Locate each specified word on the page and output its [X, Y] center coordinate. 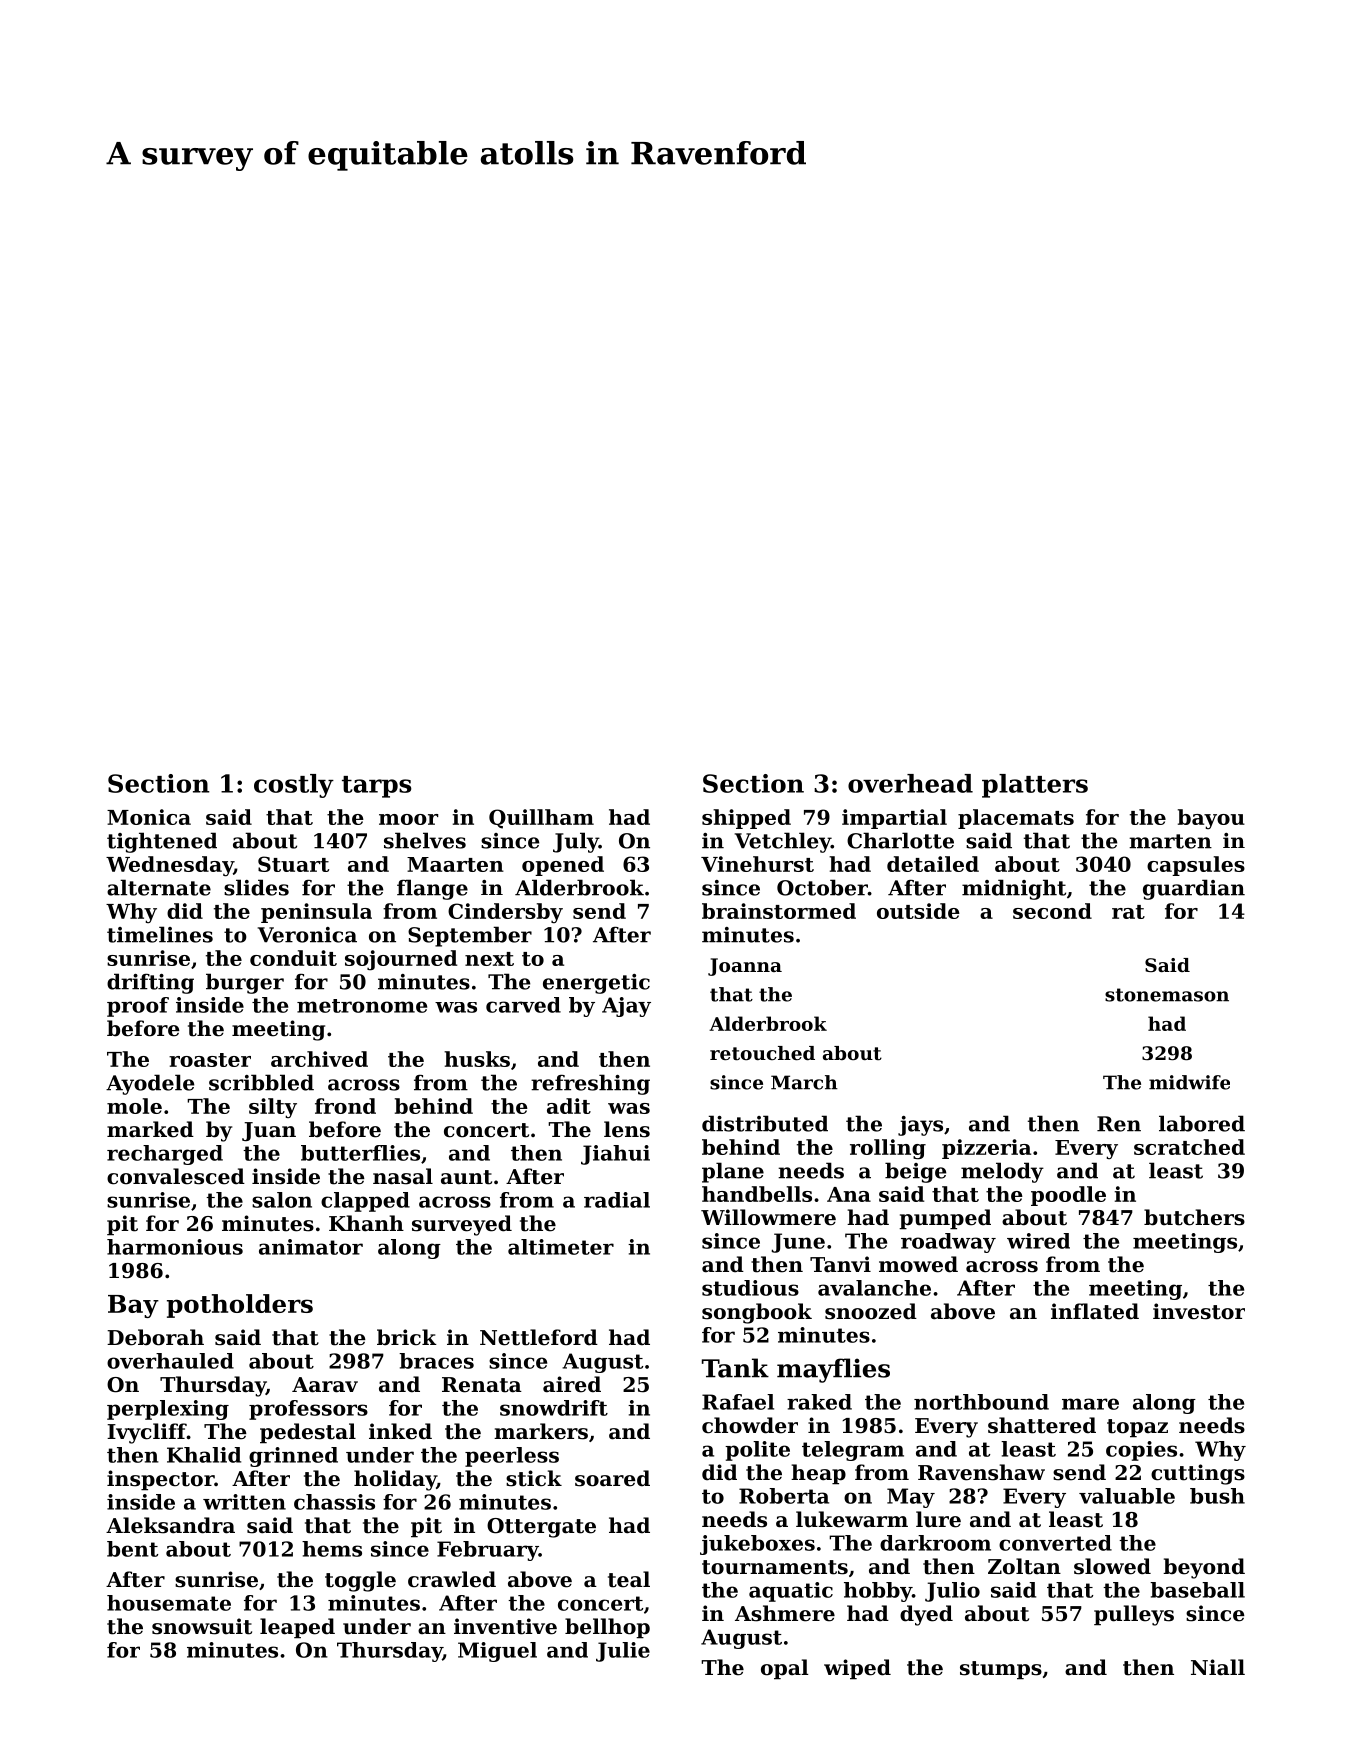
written [244, 1502]
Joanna [745, 967]
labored [1202, 1123]
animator [311, 1247]
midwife [1189, 1082]
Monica [149, 817]
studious [750, 1288]
